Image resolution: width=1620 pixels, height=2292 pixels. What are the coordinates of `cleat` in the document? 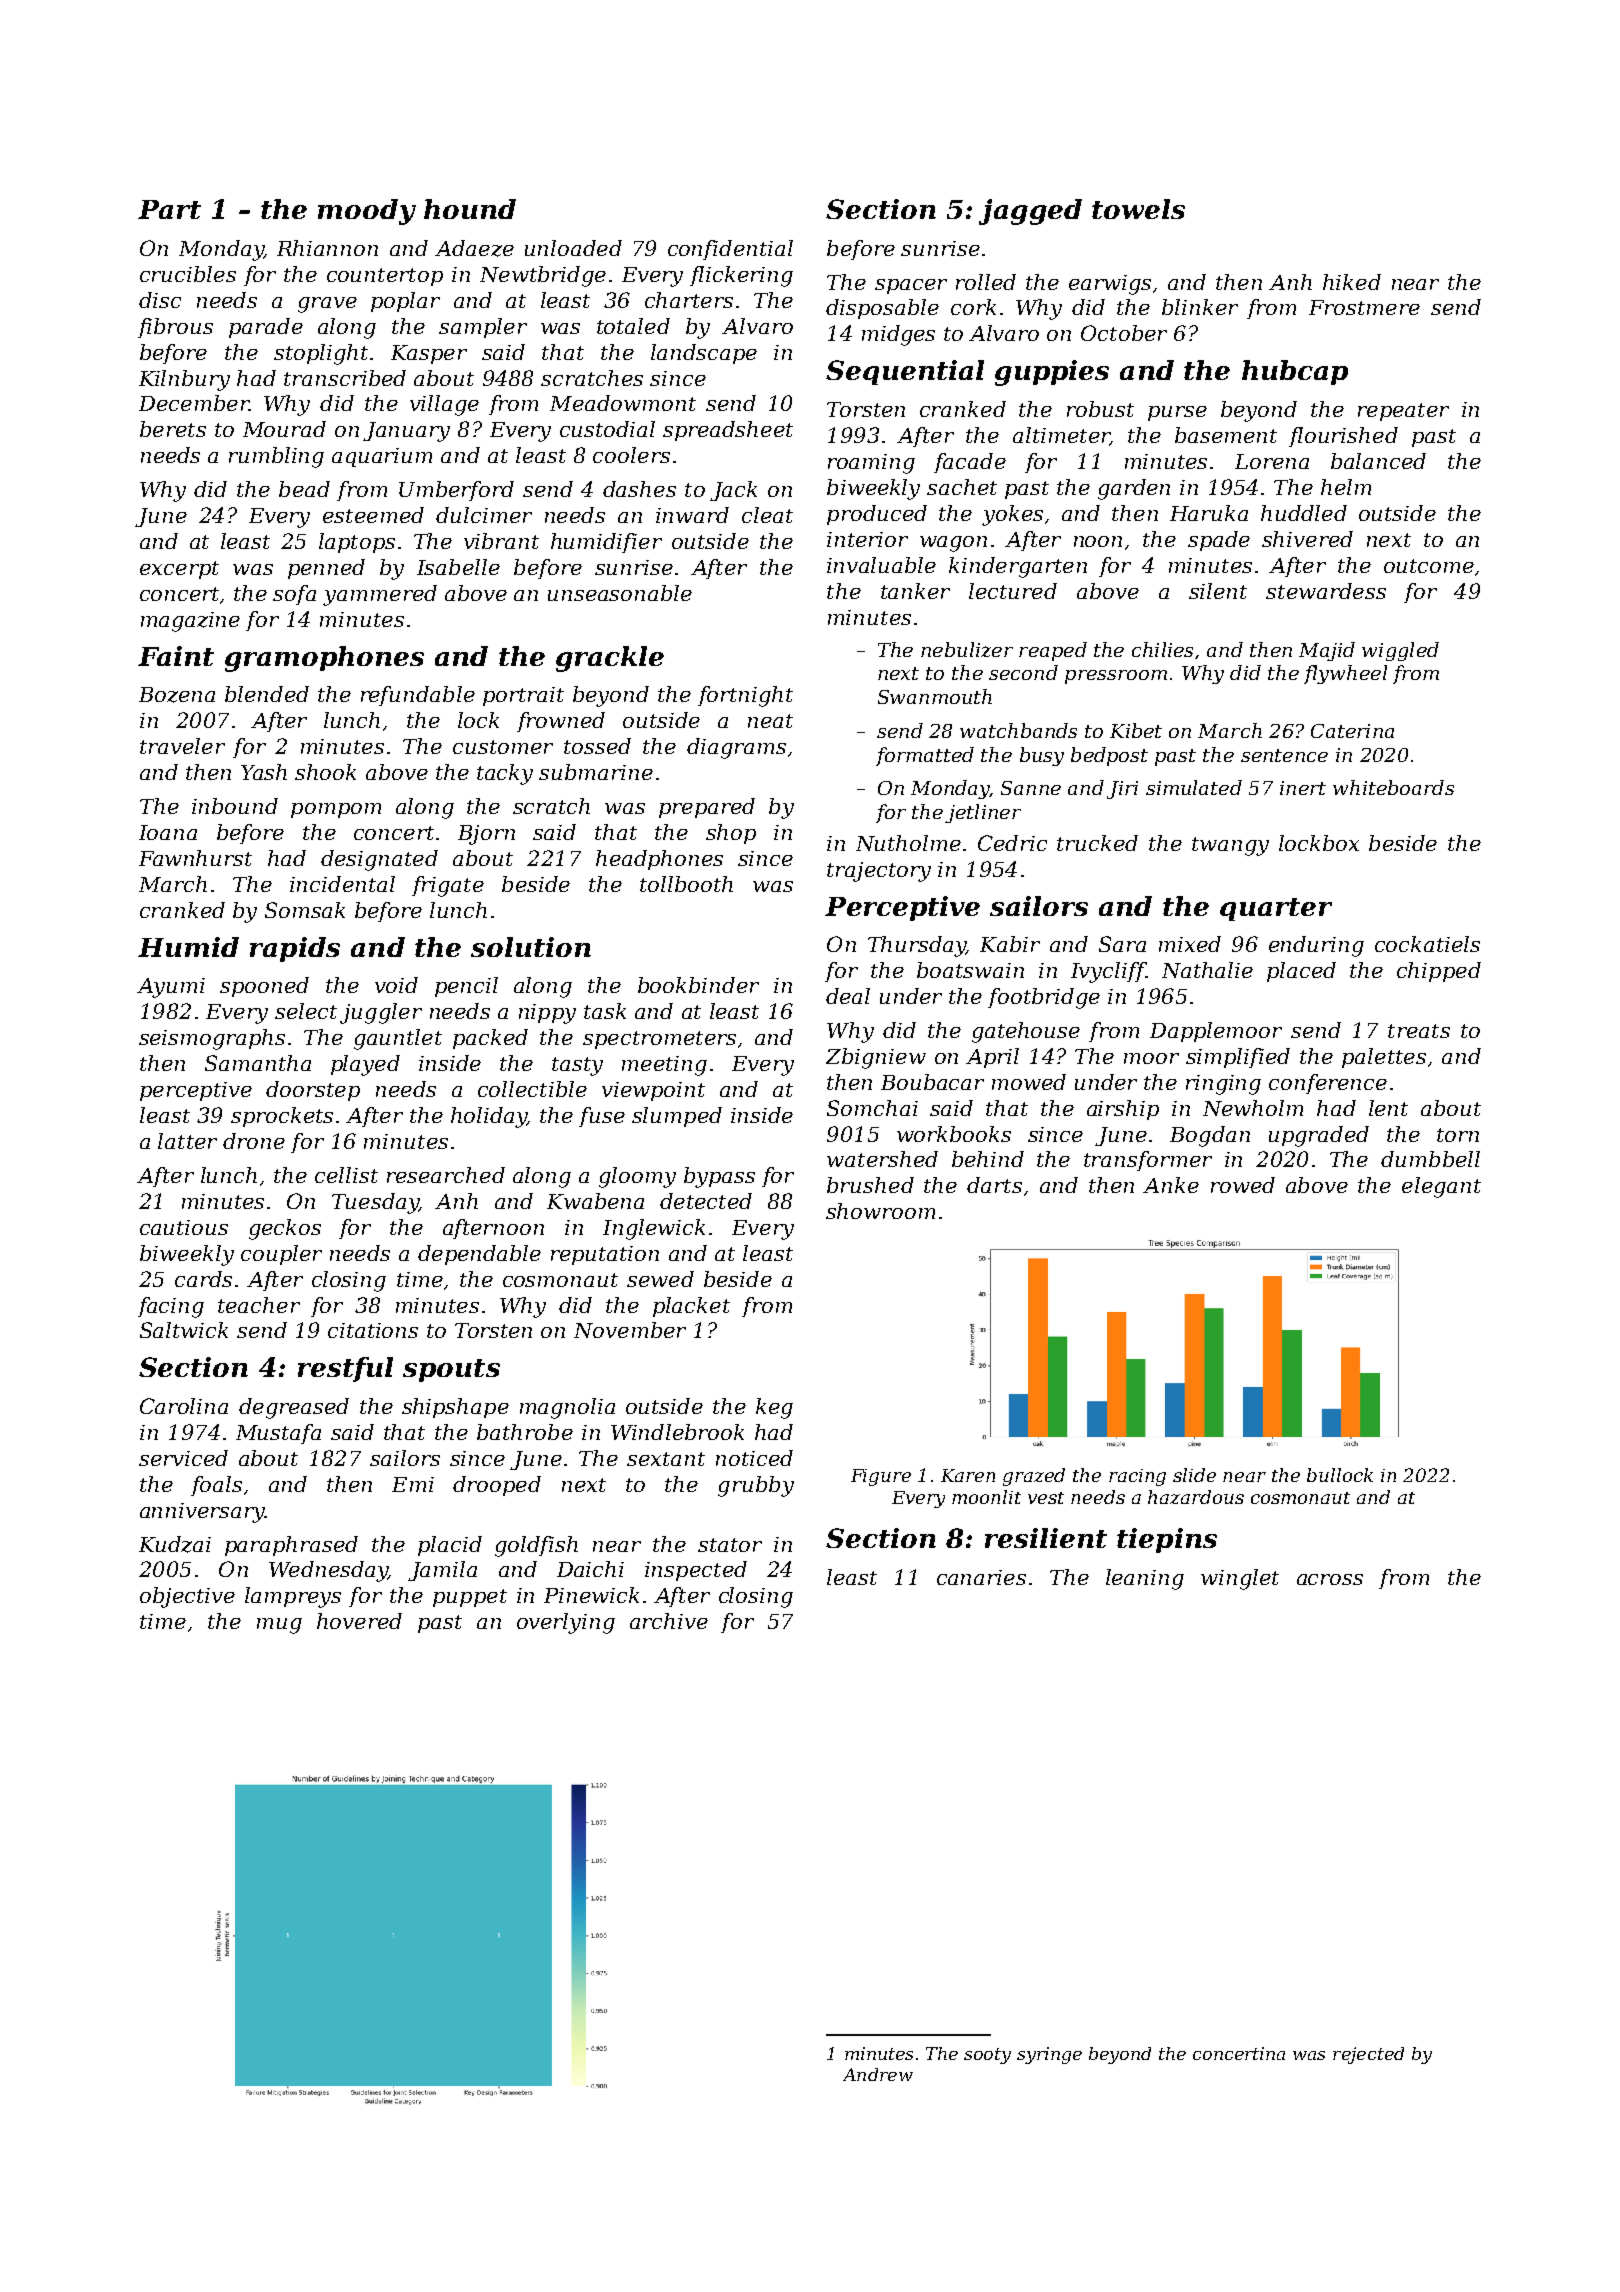 It's located at (767, 515).
